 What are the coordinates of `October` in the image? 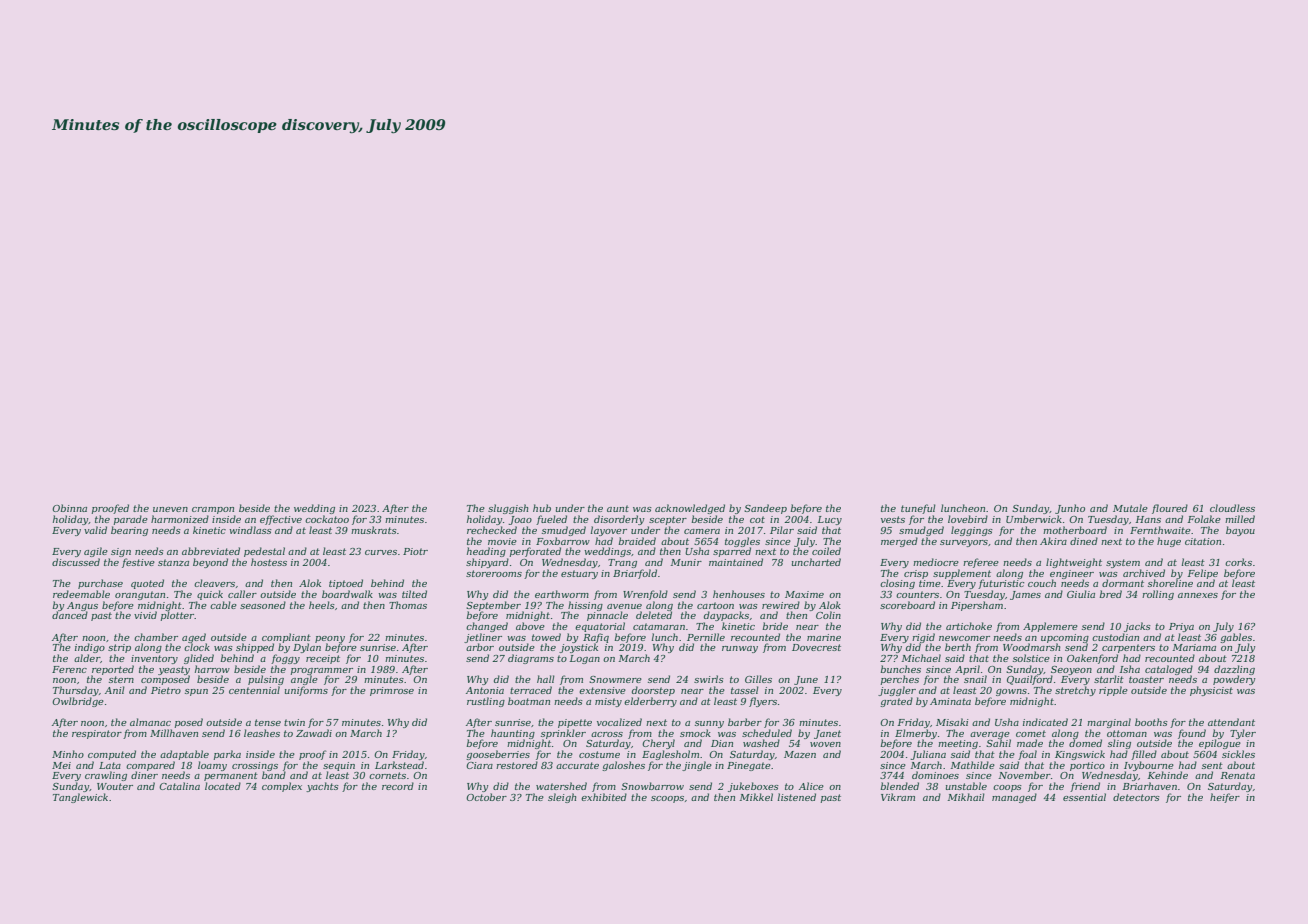 It's located at (486, 797).
